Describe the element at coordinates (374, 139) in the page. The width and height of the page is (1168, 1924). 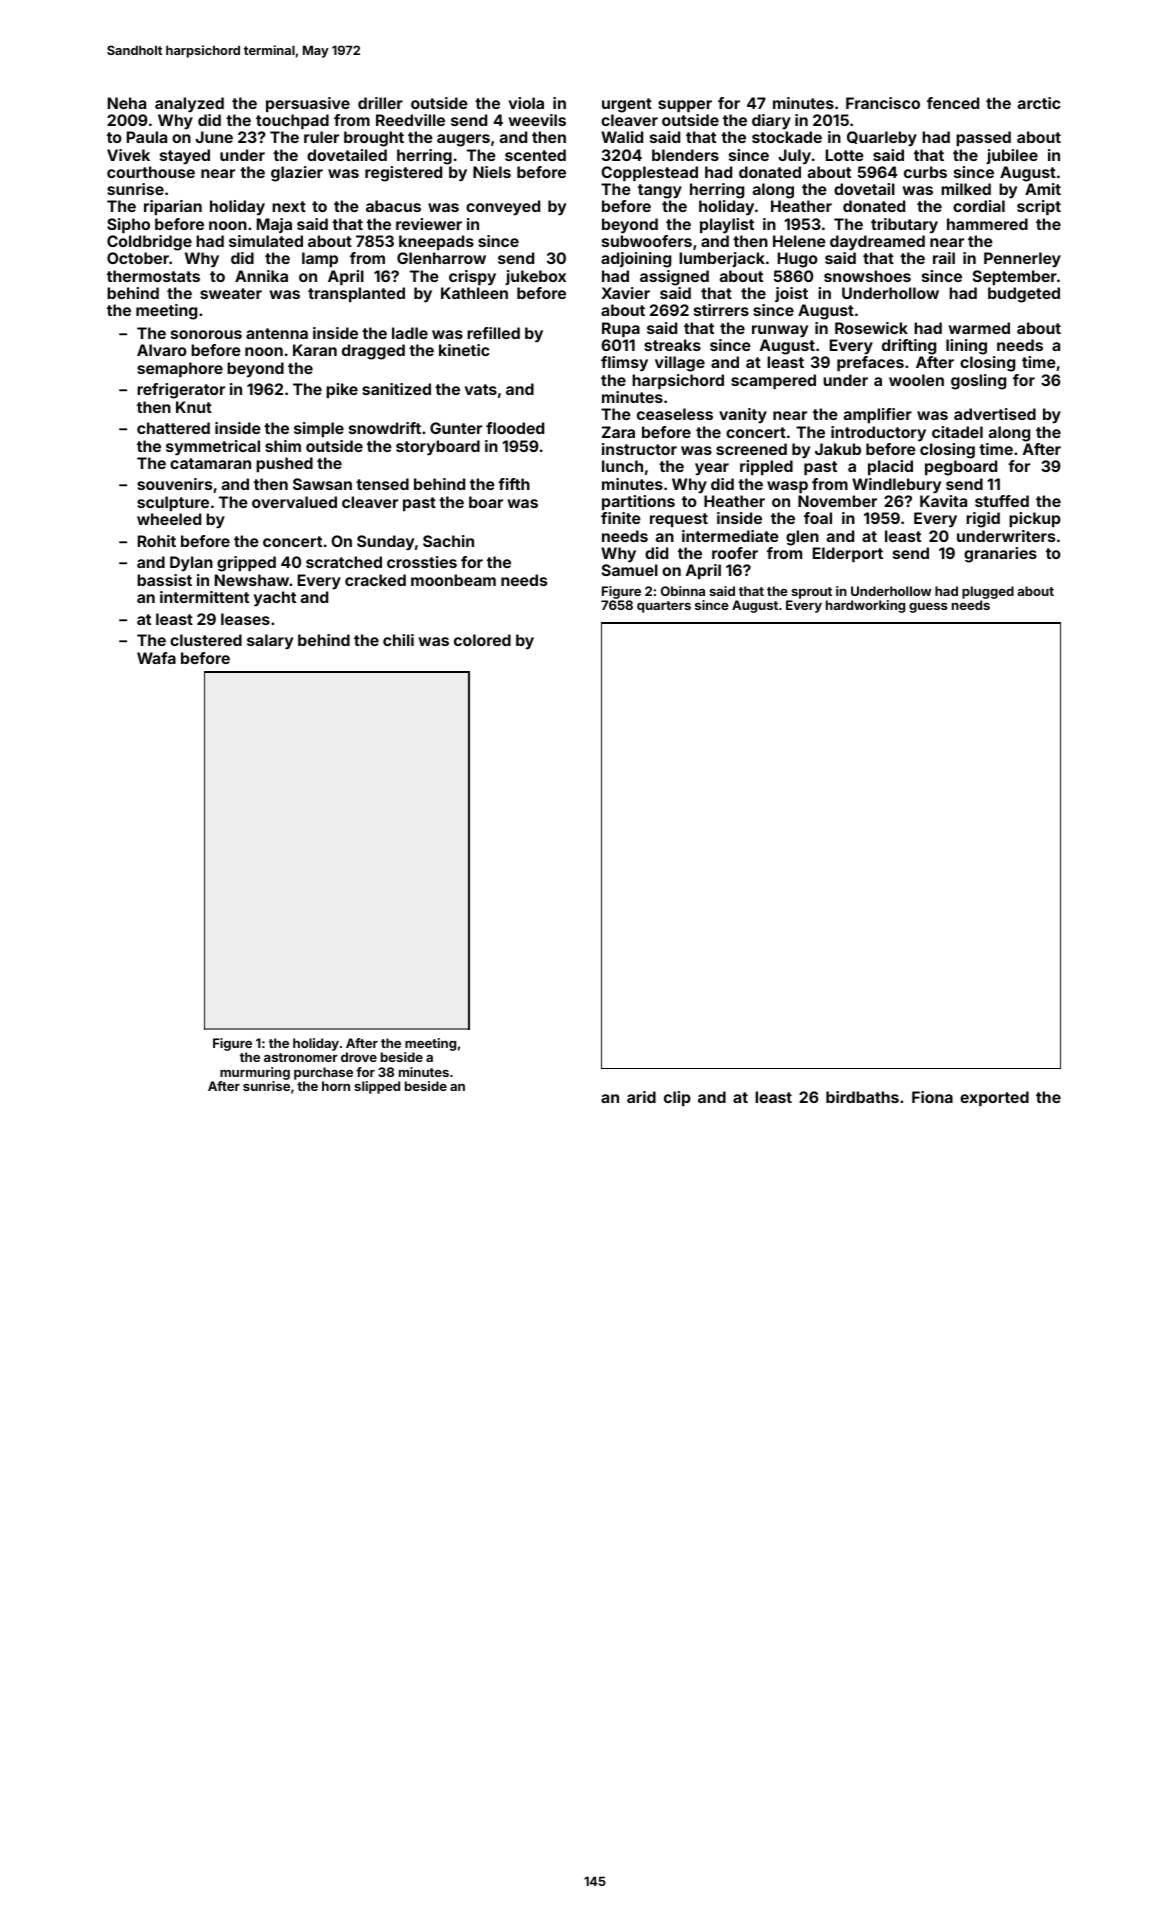
I see `brought` at that location.
